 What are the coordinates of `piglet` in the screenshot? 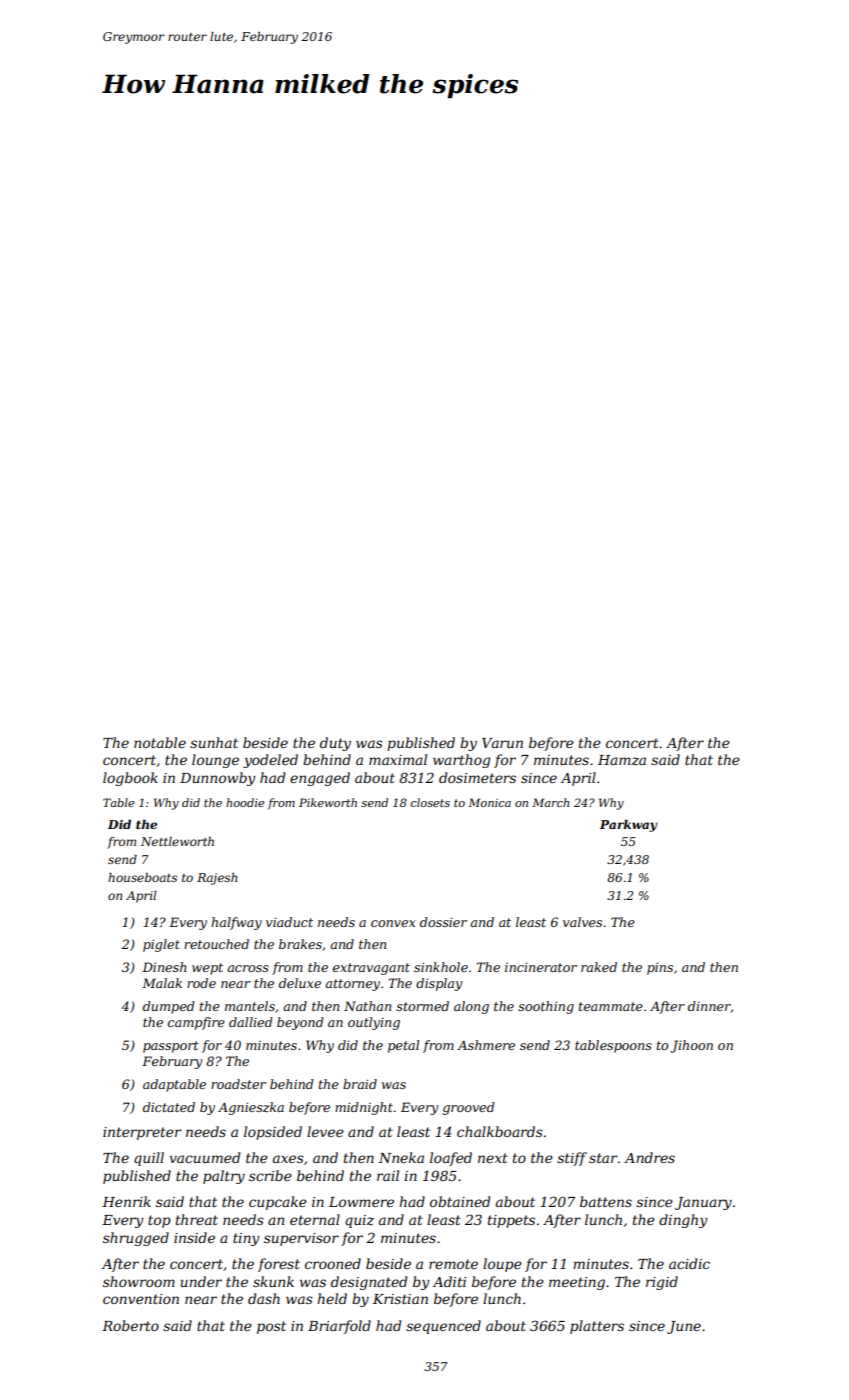 It's located at (161, 945).
